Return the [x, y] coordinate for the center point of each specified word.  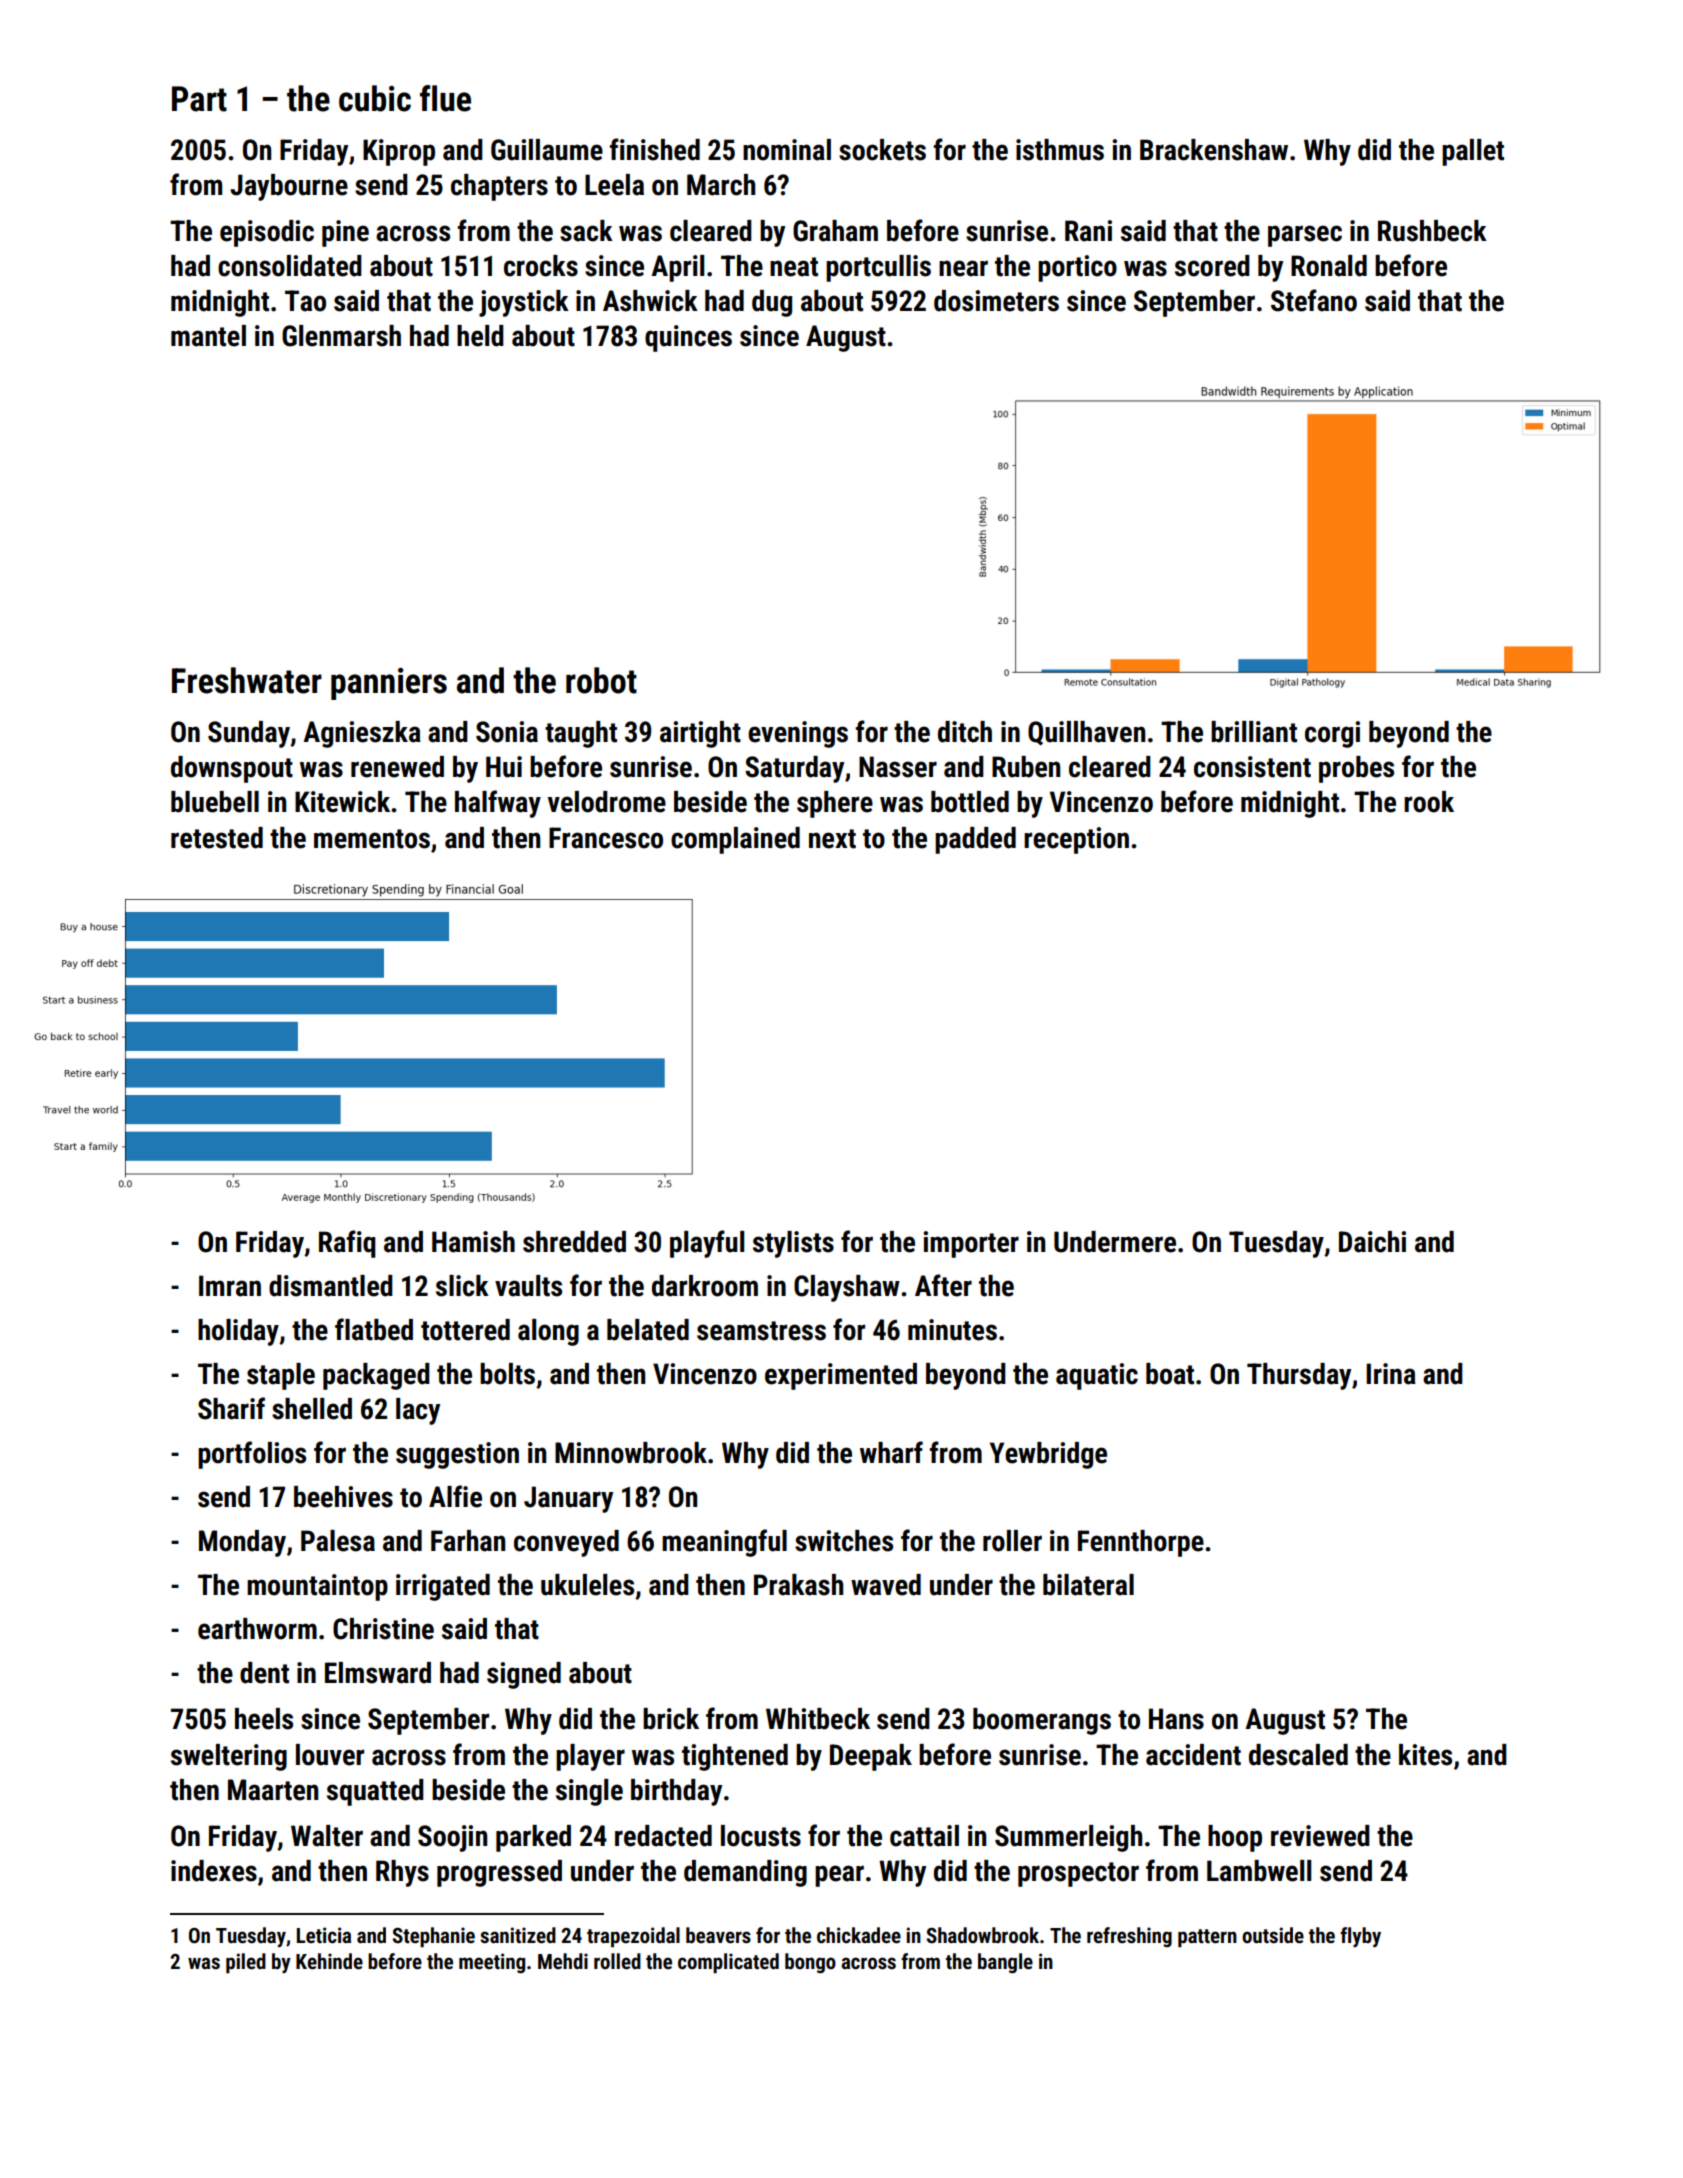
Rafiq [347, 1244]
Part [199, 99]
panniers [389, 684]
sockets [882, 150]
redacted [663, 1836]
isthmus [1060, 150]
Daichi [1372, 1242]
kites [1425, 1755]
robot [601, 680]
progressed [499, 1873]
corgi [1332, 734]
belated [648, 1330]
